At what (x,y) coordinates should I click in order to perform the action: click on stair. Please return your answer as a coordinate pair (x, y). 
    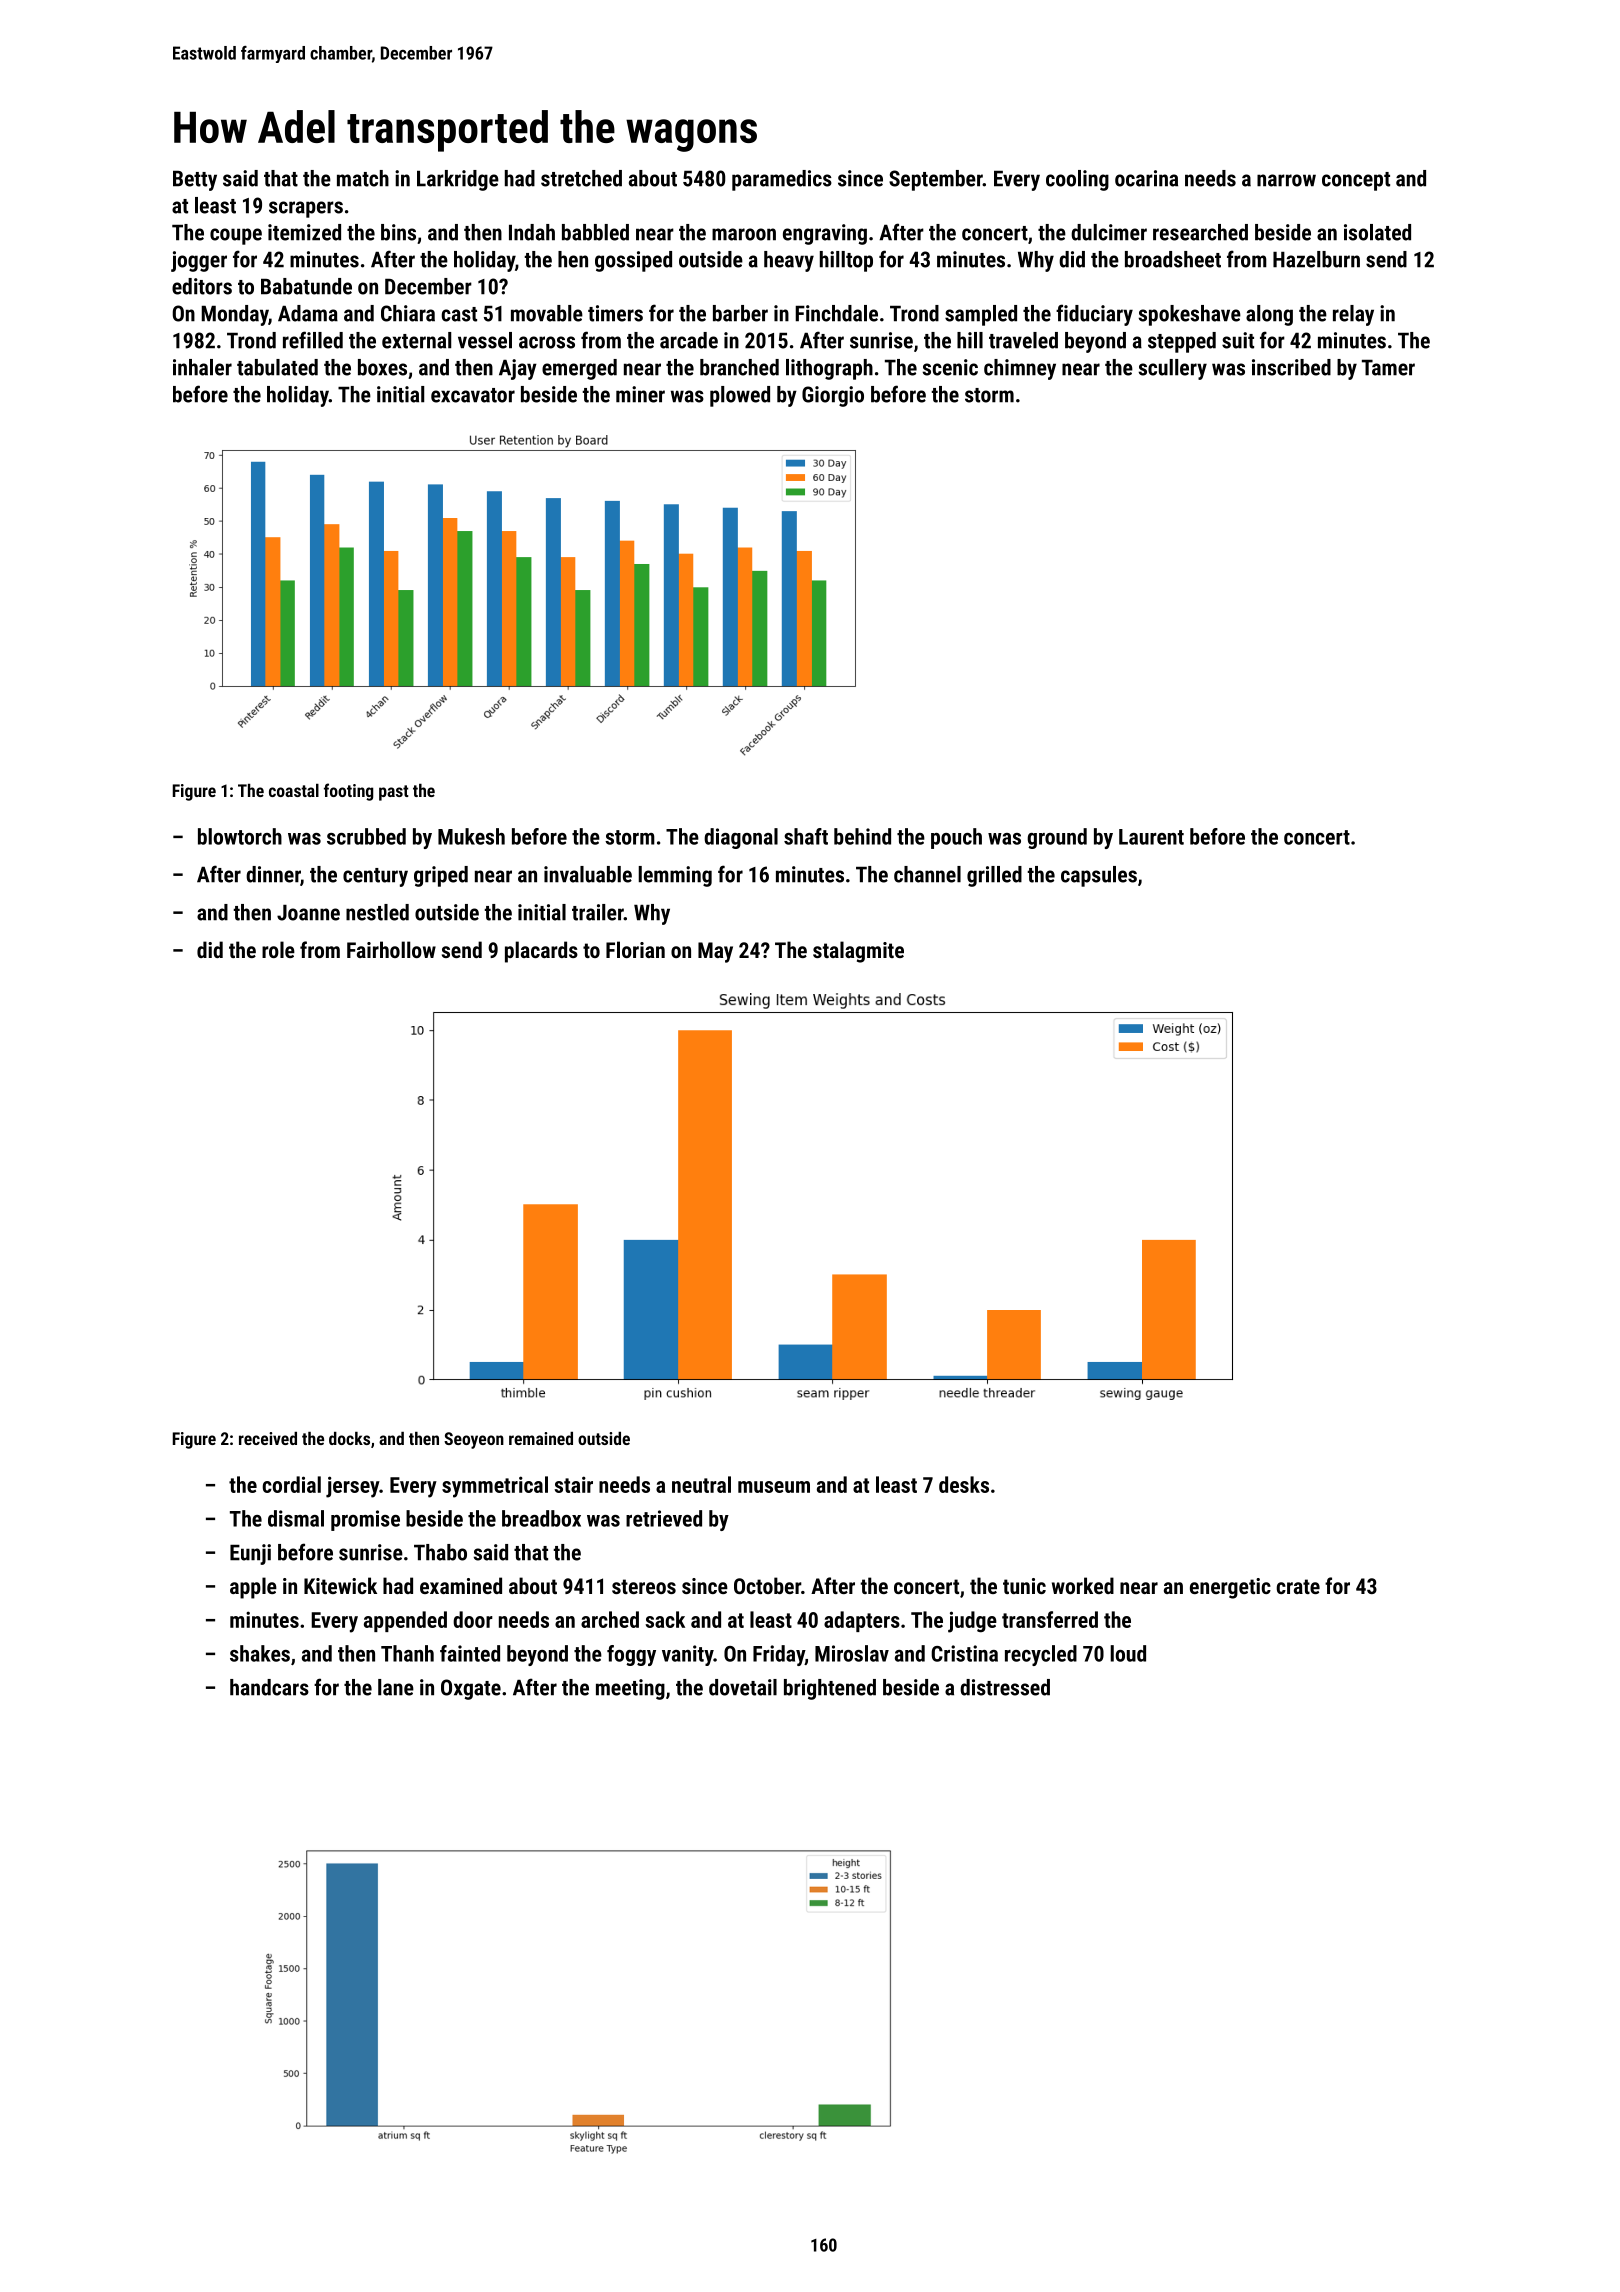
    Looking at the image, I should click on (573, 1484).
